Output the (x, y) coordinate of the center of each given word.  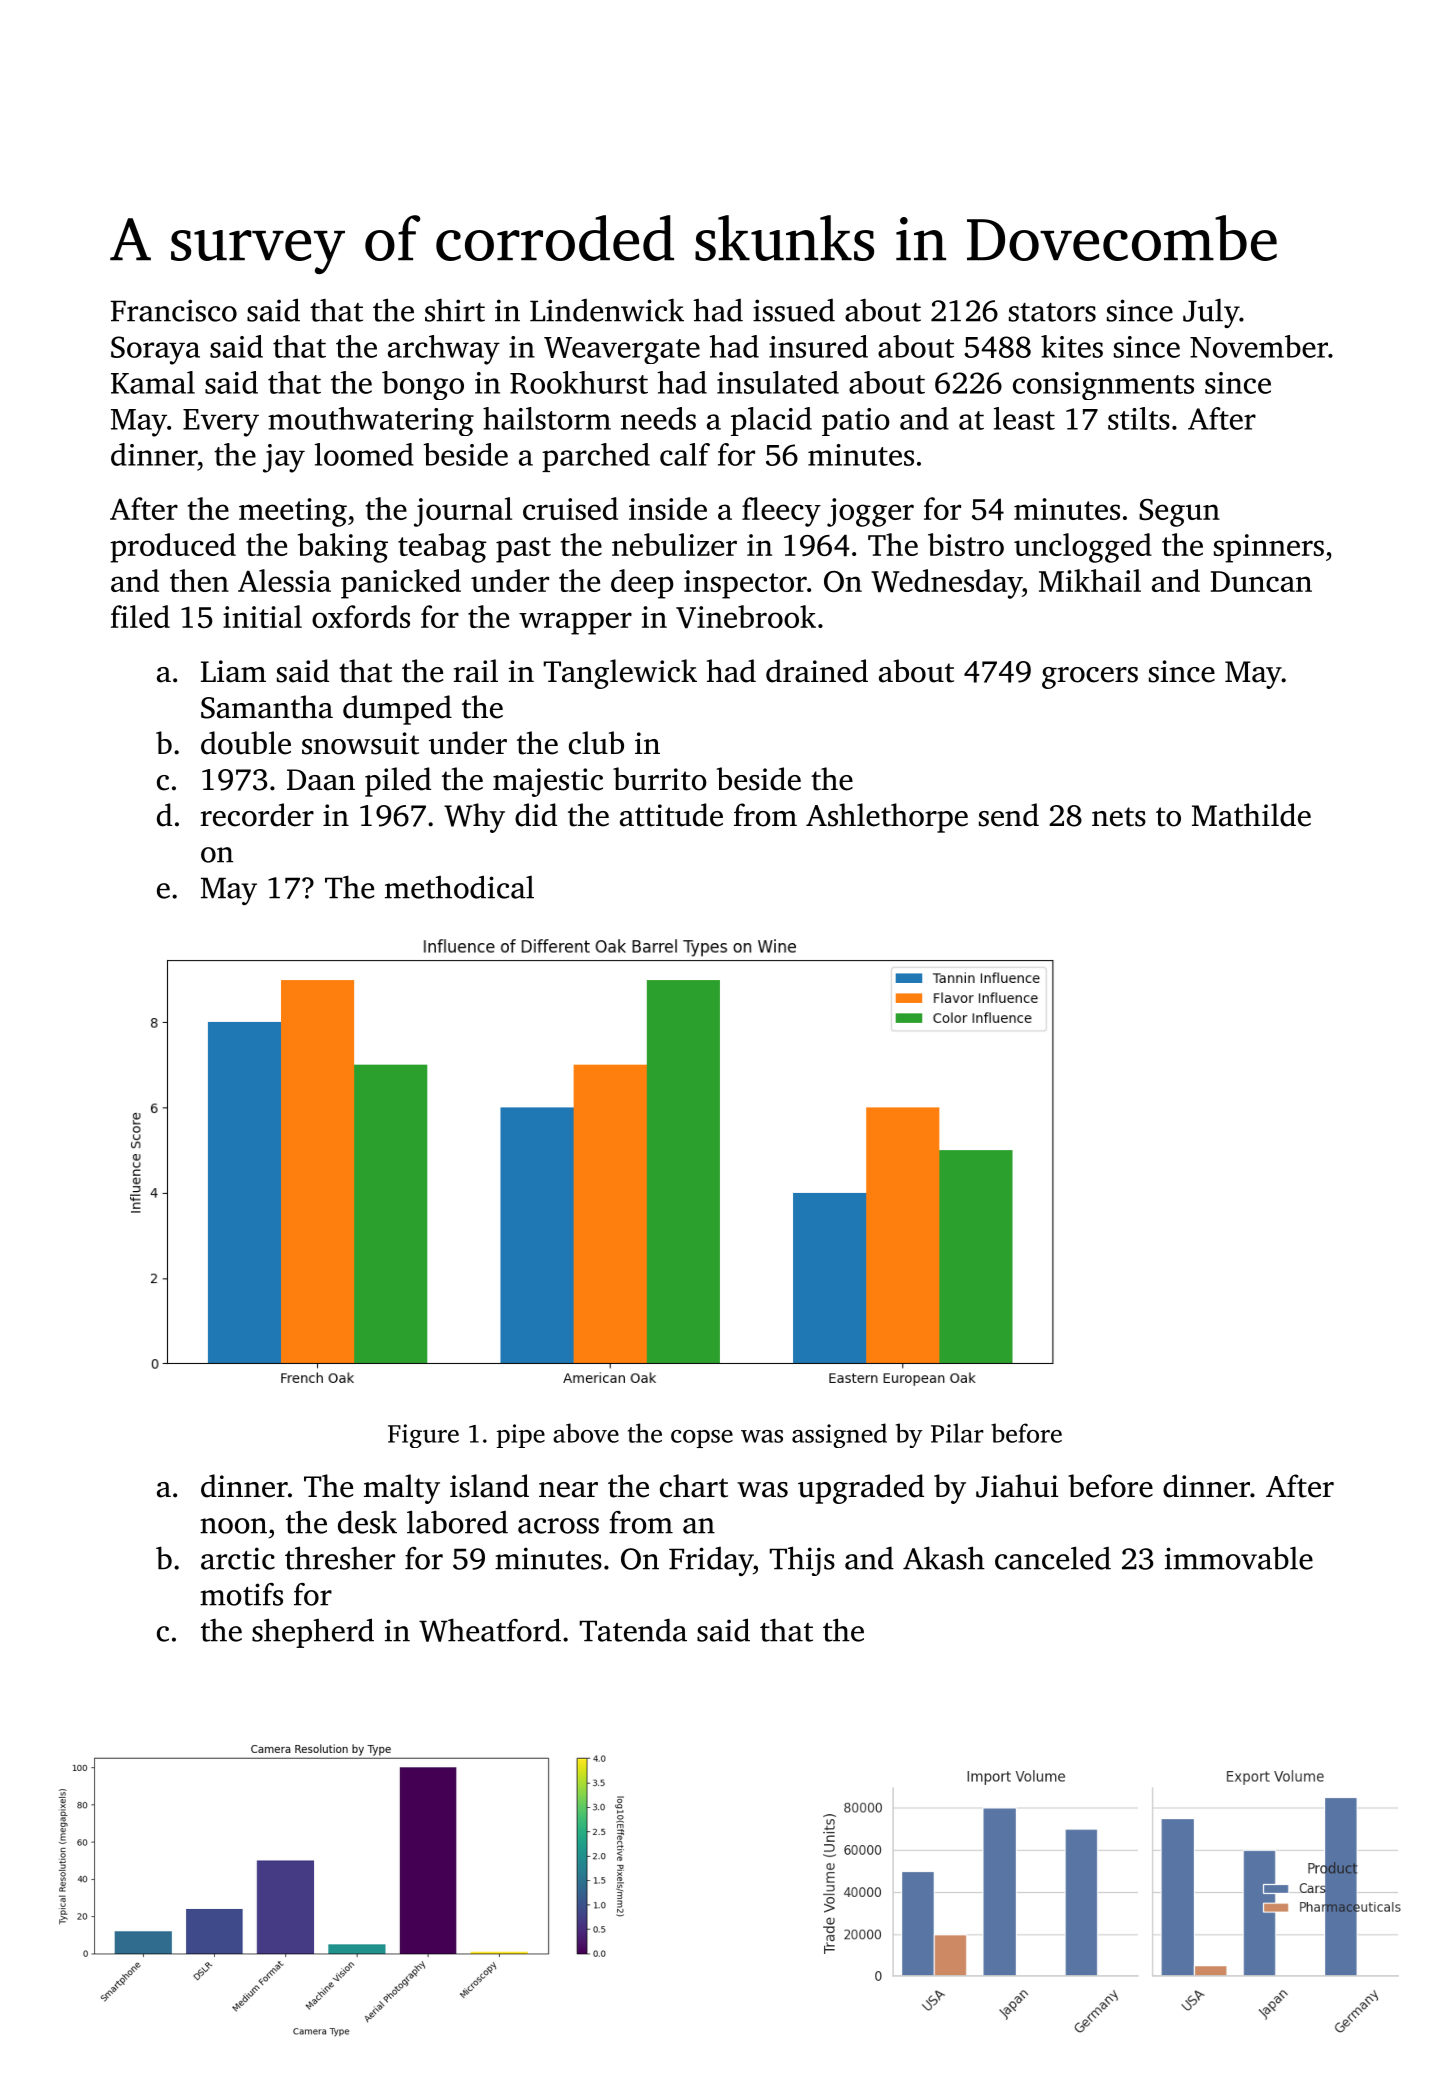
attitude (671, 815)
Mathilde (1251, 815)
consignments (1103, 386)
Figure (423, 1436)
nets (1119, 817)
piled (398, 782)
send (1009, 815)
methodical (459, 887)
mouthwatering (371, 421)
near (568, 1490)
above (586, 1433)
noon (233, 1526)
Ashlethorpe (887, 818)
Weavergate (622, 350)
